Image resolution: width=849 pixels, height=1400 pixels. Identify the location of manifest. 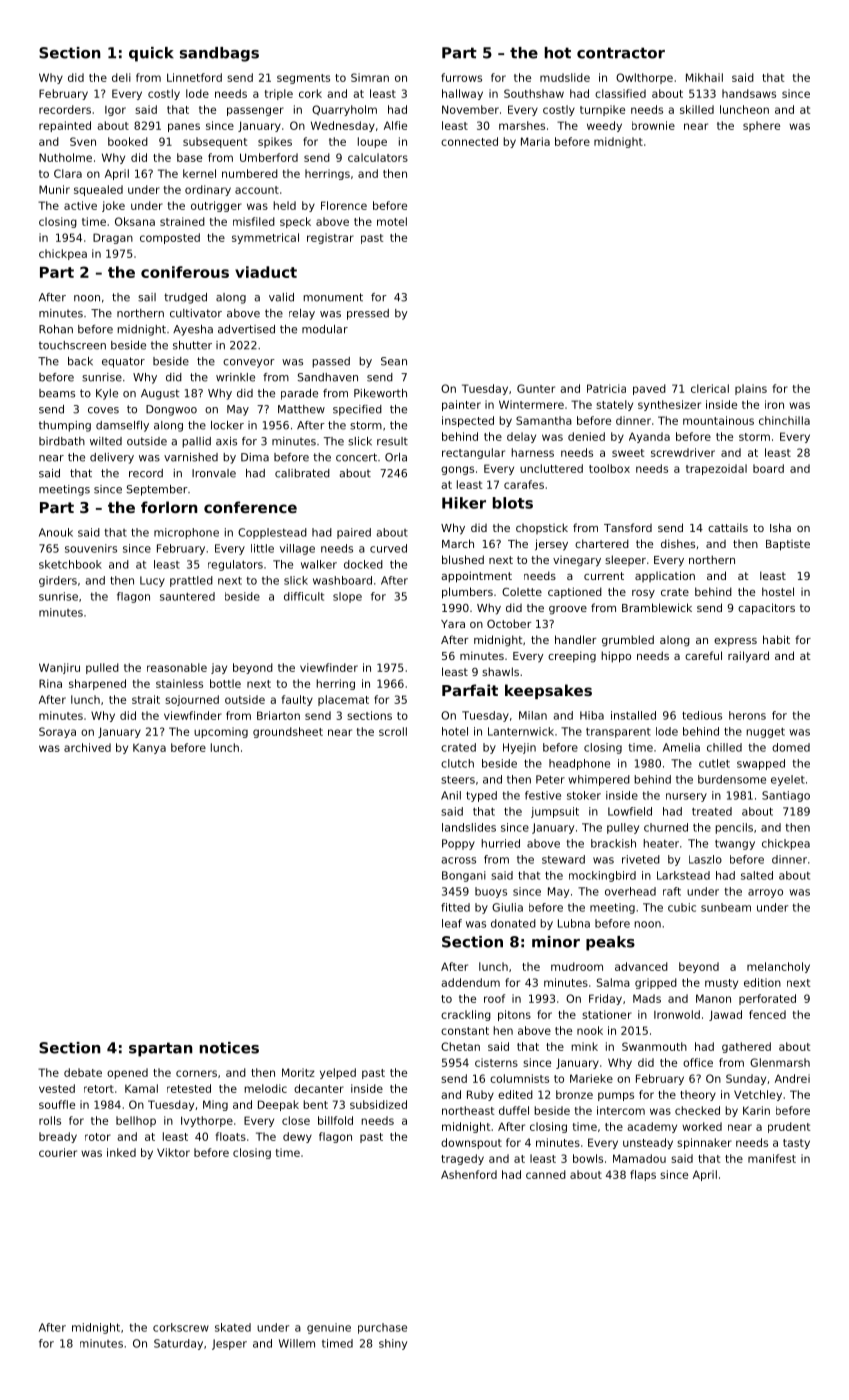
(772, 1158).
